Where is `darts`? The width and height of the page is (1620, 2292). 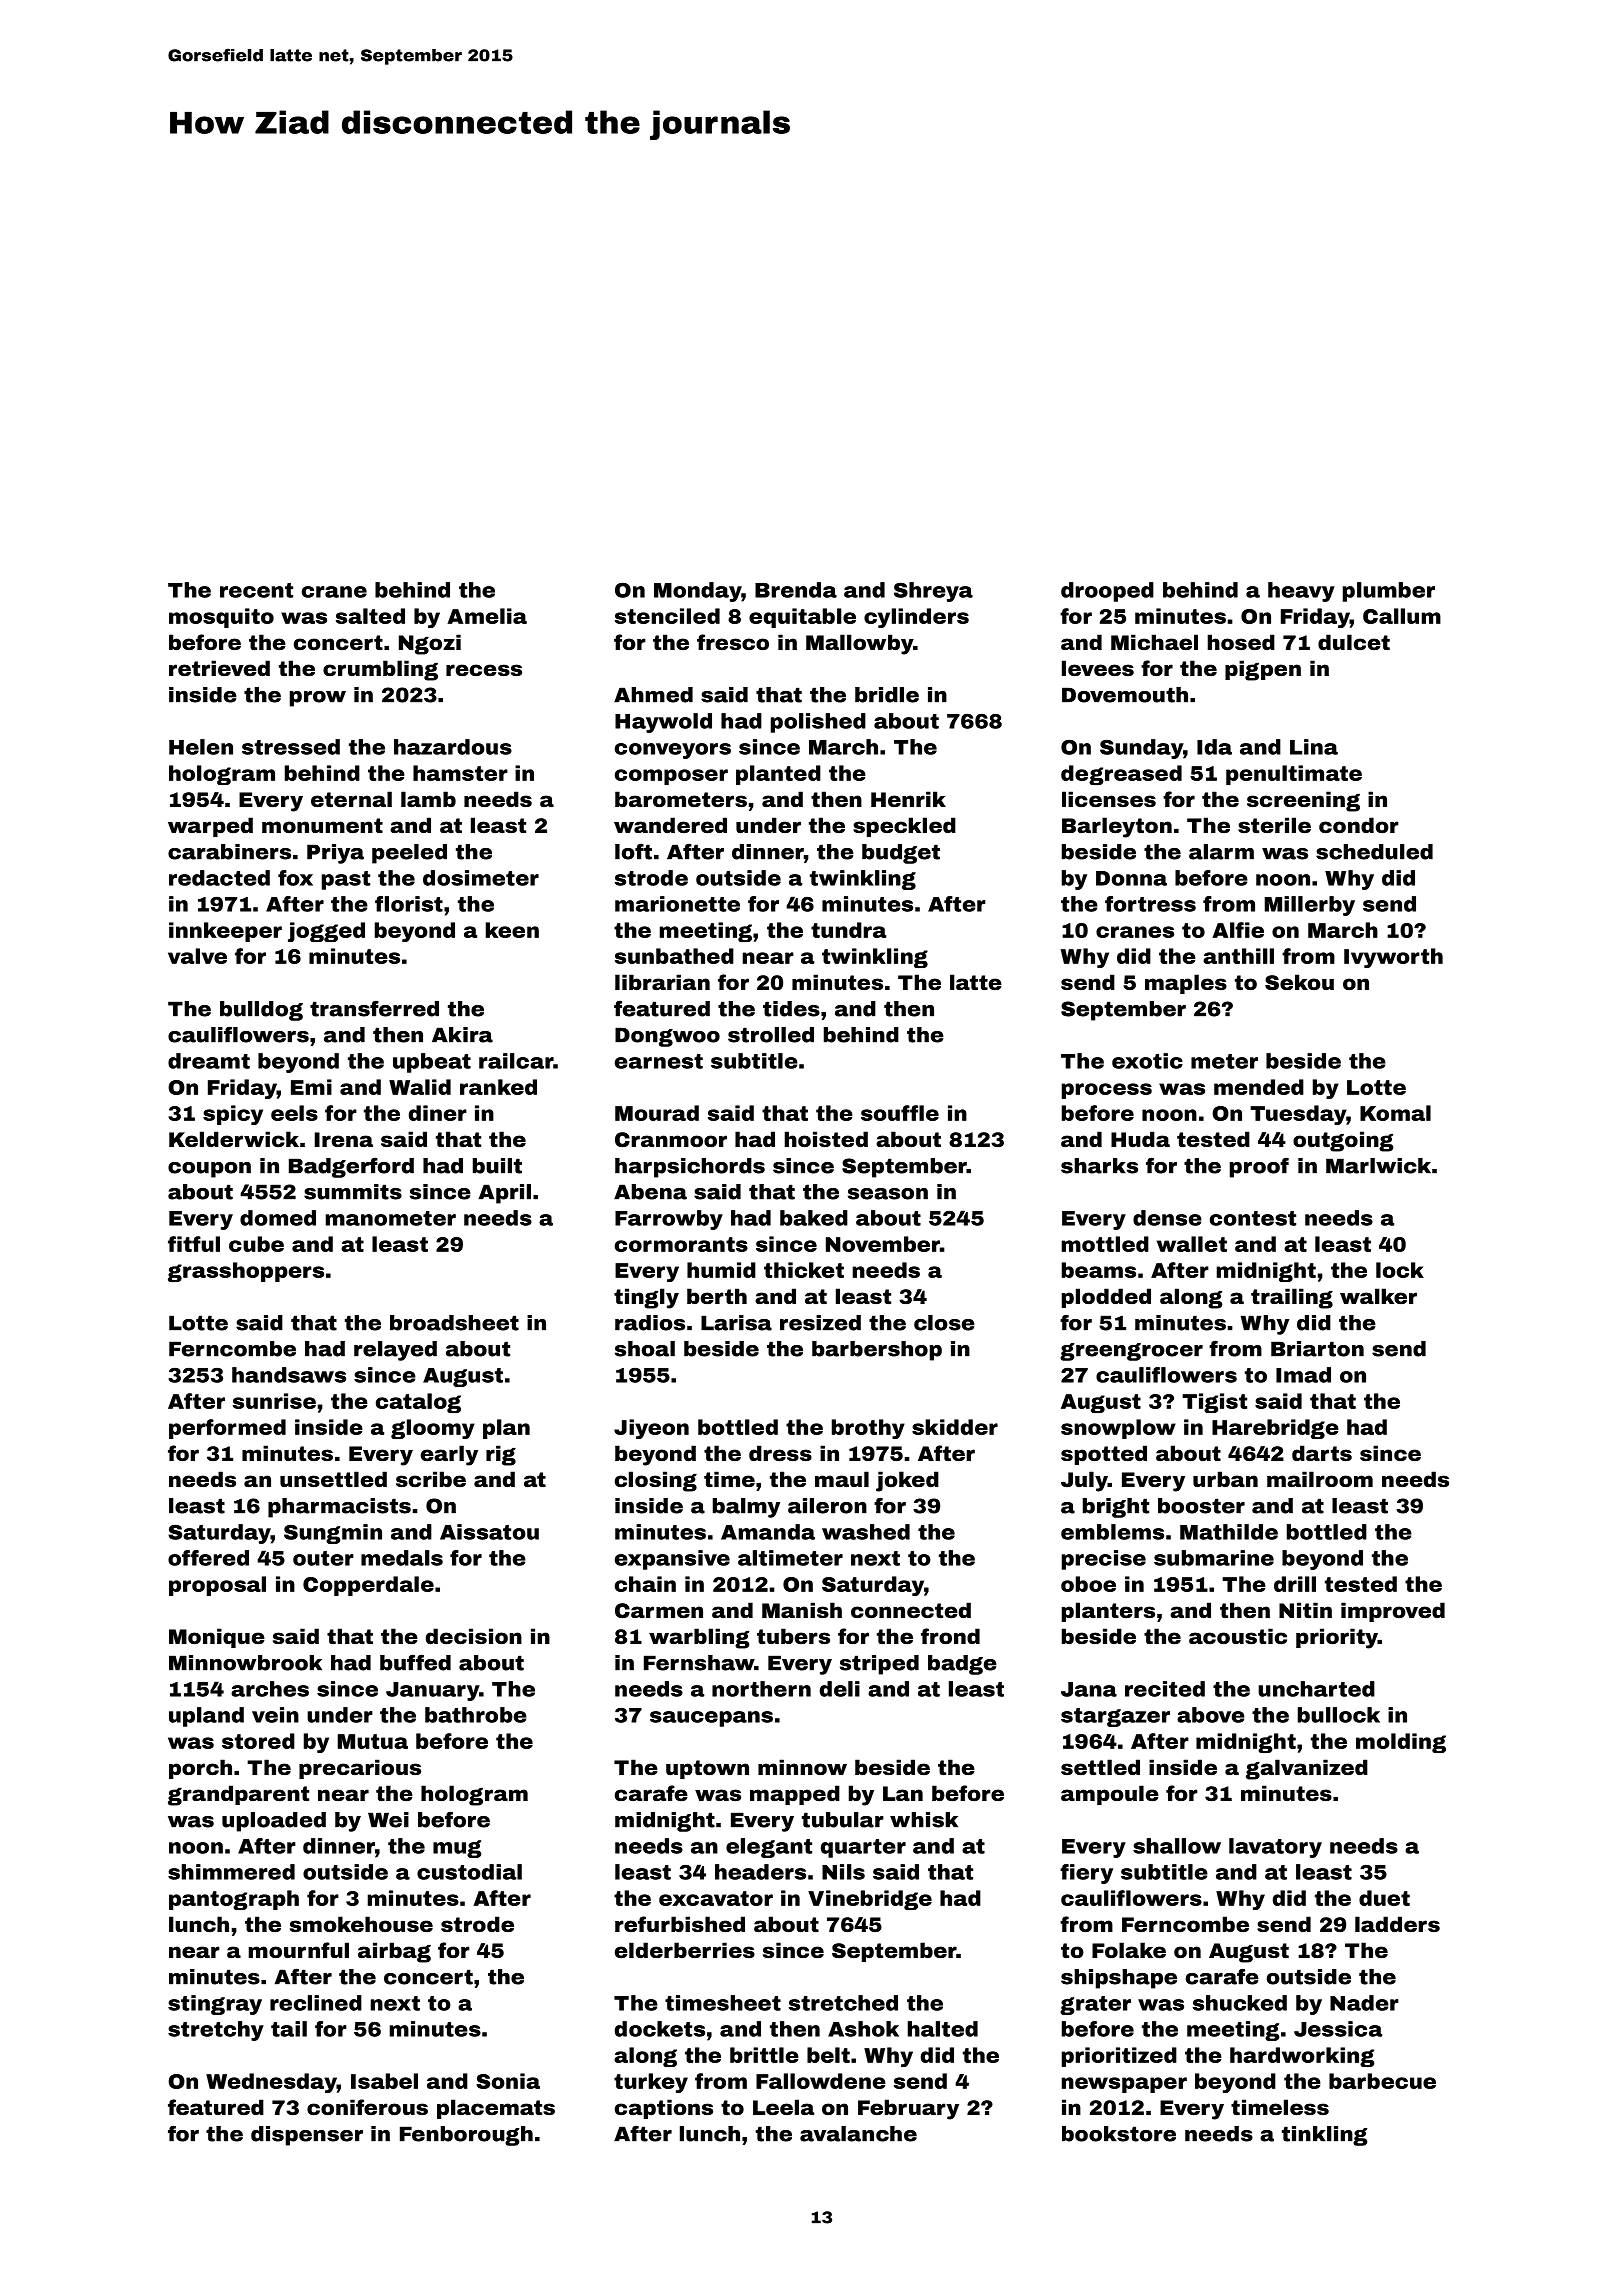 darts is located at coordinates (1322, 1453).
